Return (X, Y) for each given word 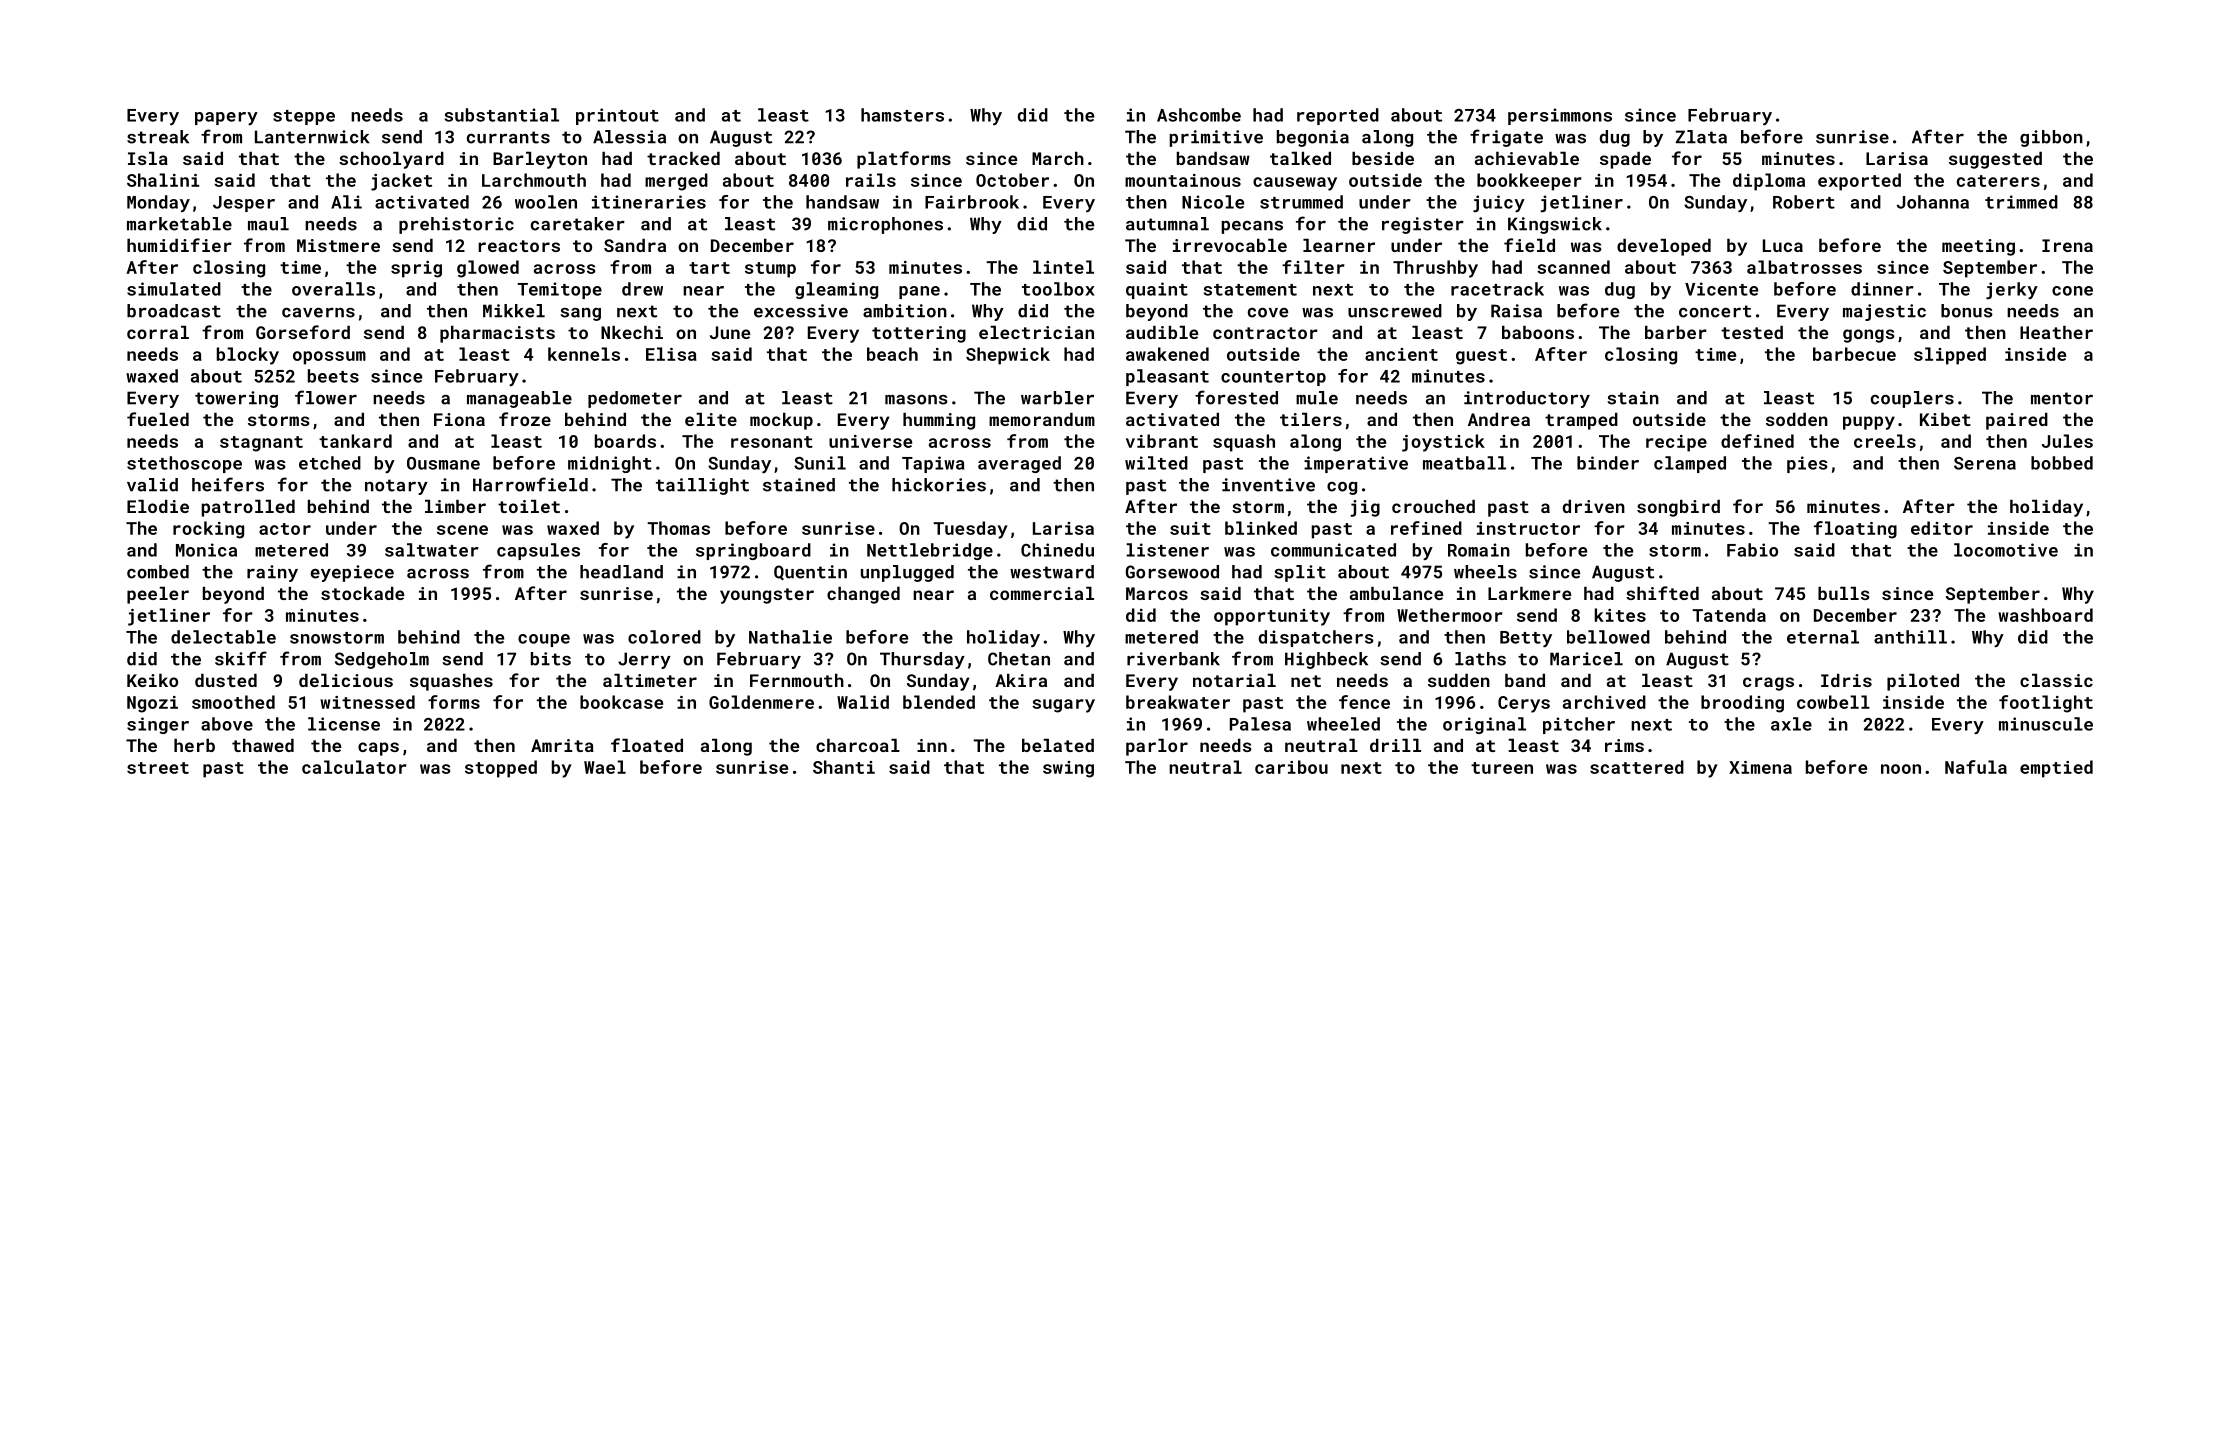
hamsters (902, 115)
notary (396, 487)
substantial (502, 115)
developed (1664, 247)
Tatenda (1729, 615)
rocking (208, 530)
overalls (333, 289)
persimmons (1560, 116)
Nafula (1976, 767)
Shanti (844, 767)
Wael (605, 767)
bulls (1844, 593)
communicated (1333, 550)
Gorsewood (1172, 572)
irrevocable (1230, 245)
